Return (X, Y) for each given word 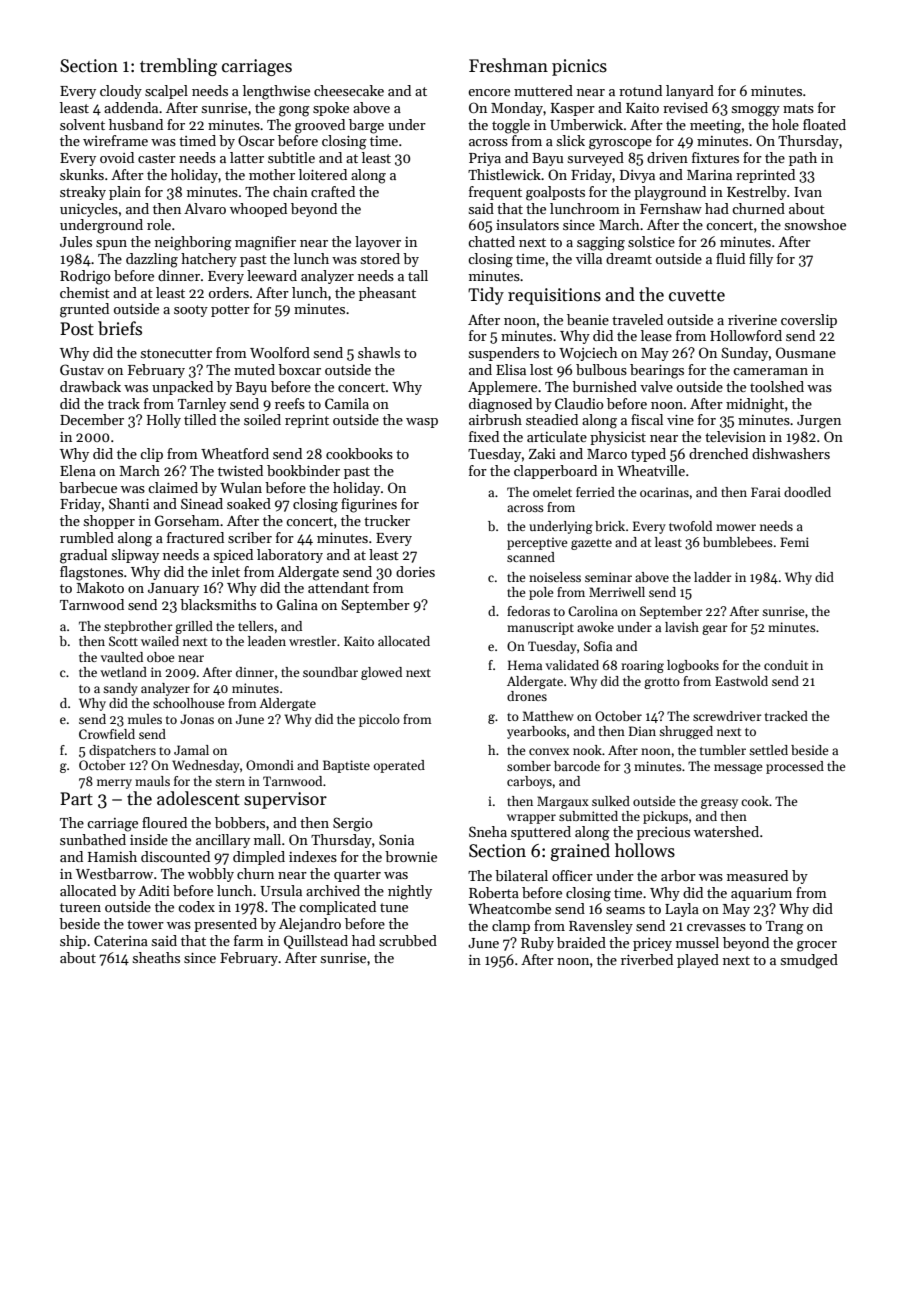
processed (795, 767)
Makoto (100, 587)
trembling (178, 67)
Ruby (537, 944)
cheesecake (349, 90)
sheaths (156, 957)
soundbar (330, 672)
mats (798, 108)
